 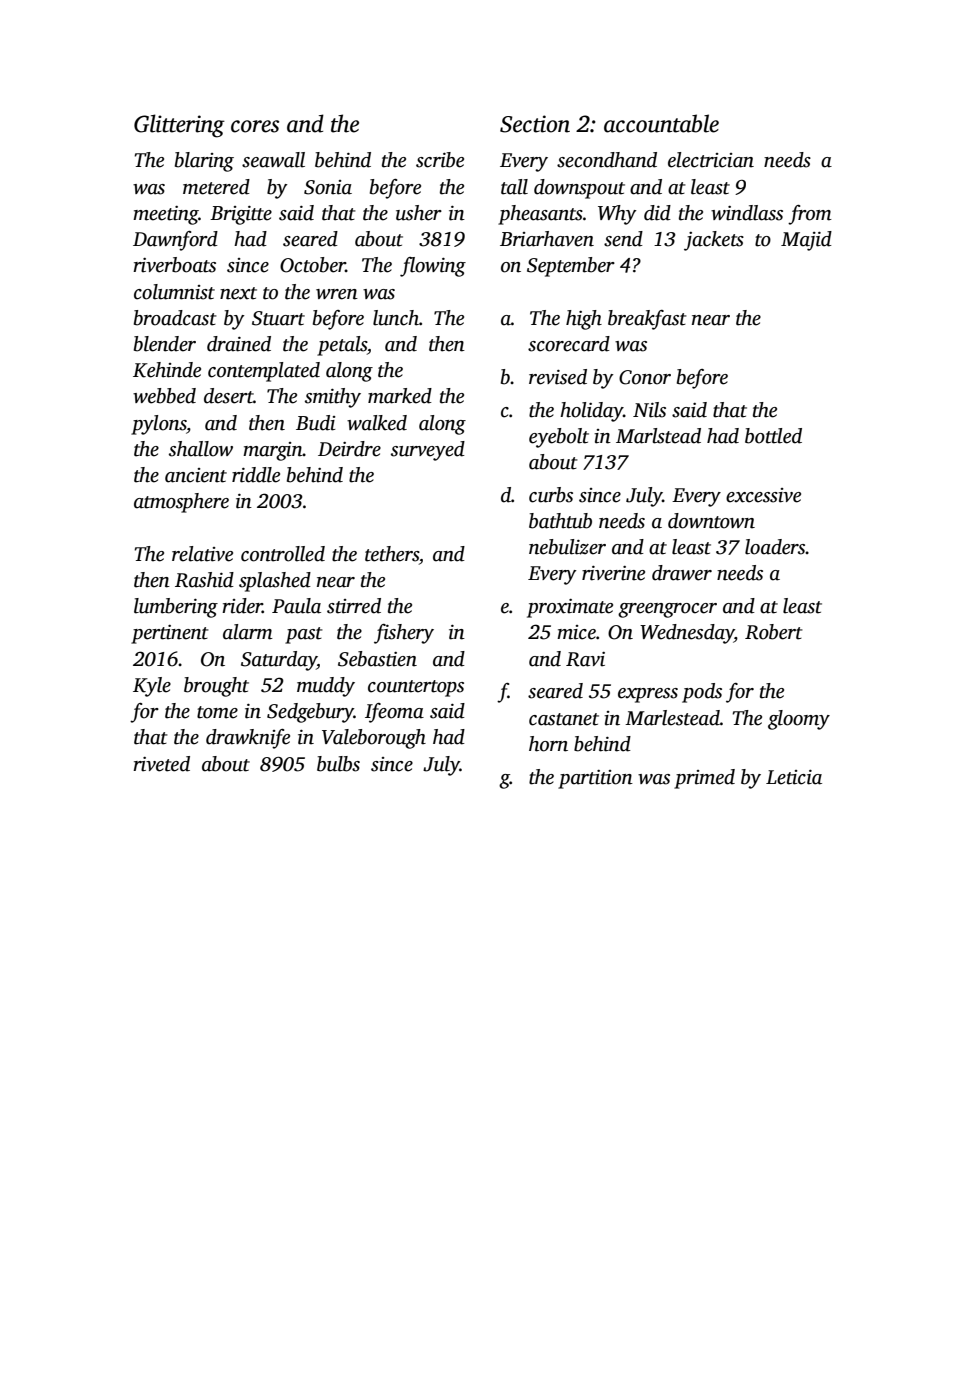 I want to click on cores, so click(x=255, y=126).
